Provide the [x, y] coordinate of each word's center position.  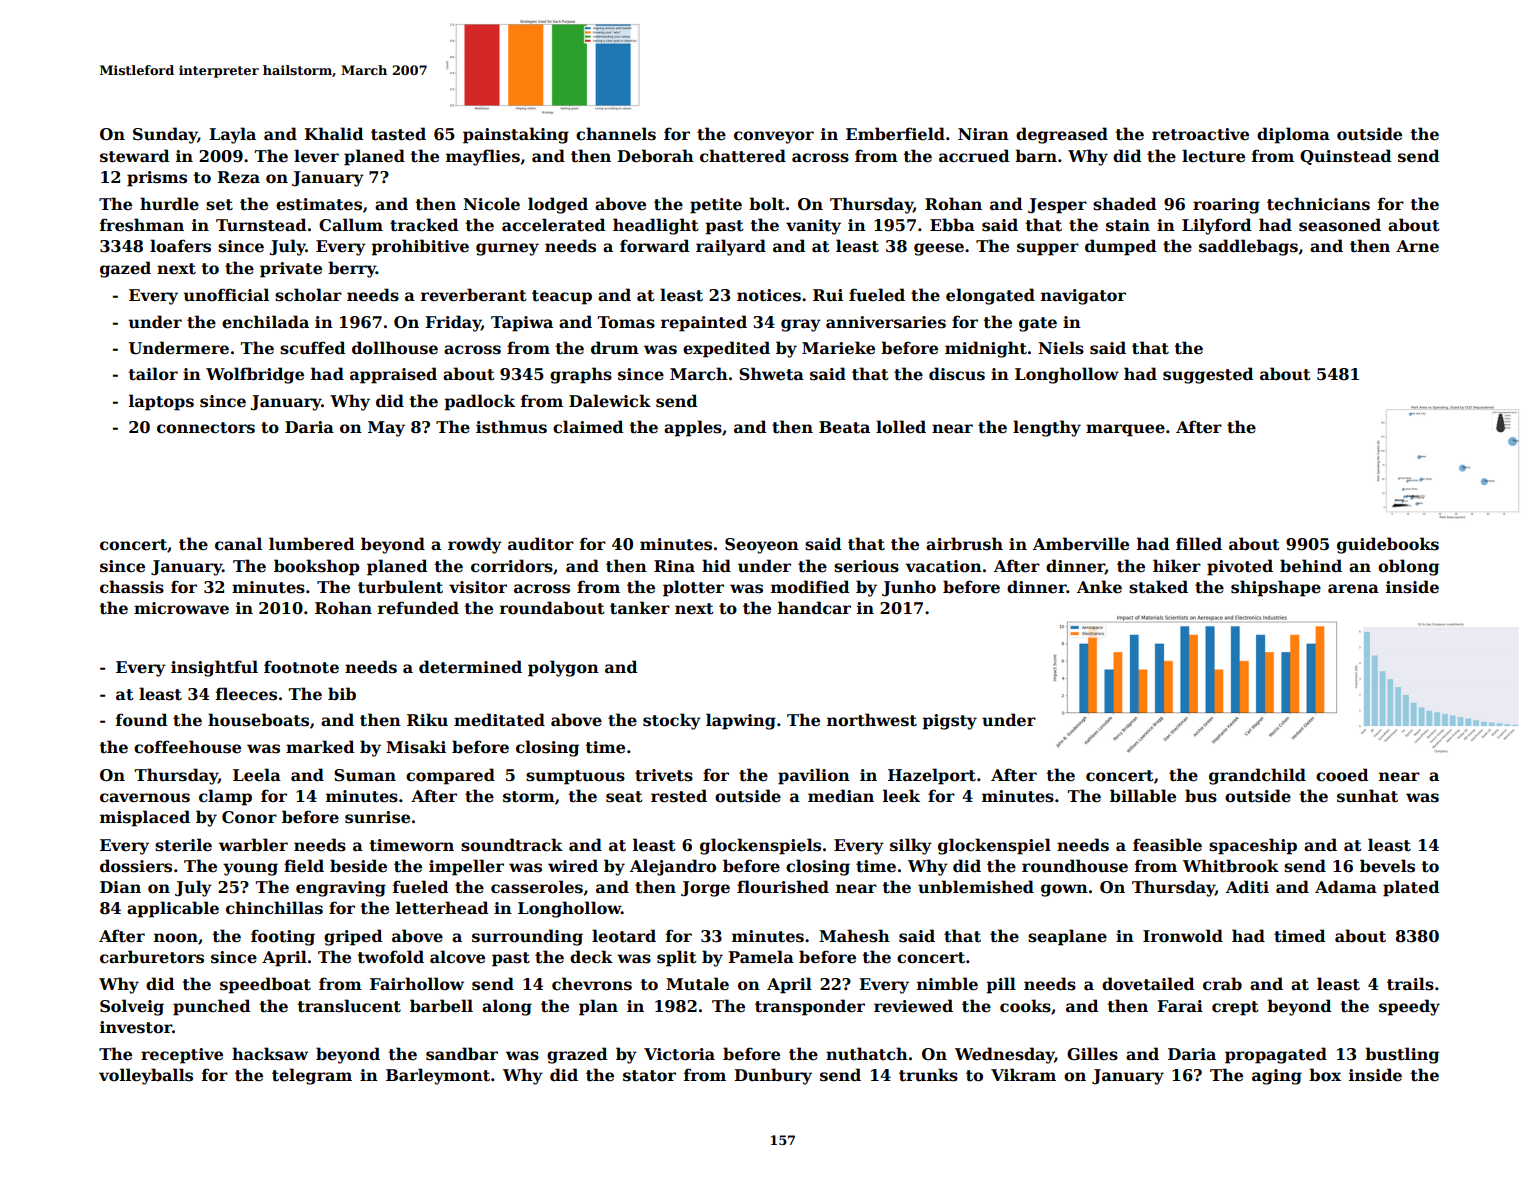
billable [1143, 796]
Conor [249, 817]
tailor [153, 374]
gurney [507, 249]
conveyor [774, 137]
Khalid [334, 133]
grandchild [1257, 776]
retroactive [1200, 134]
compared [450, 776]
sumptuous [575, 777]
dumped [1121, 247]
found [142, 720]
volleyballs [146, 1076]
